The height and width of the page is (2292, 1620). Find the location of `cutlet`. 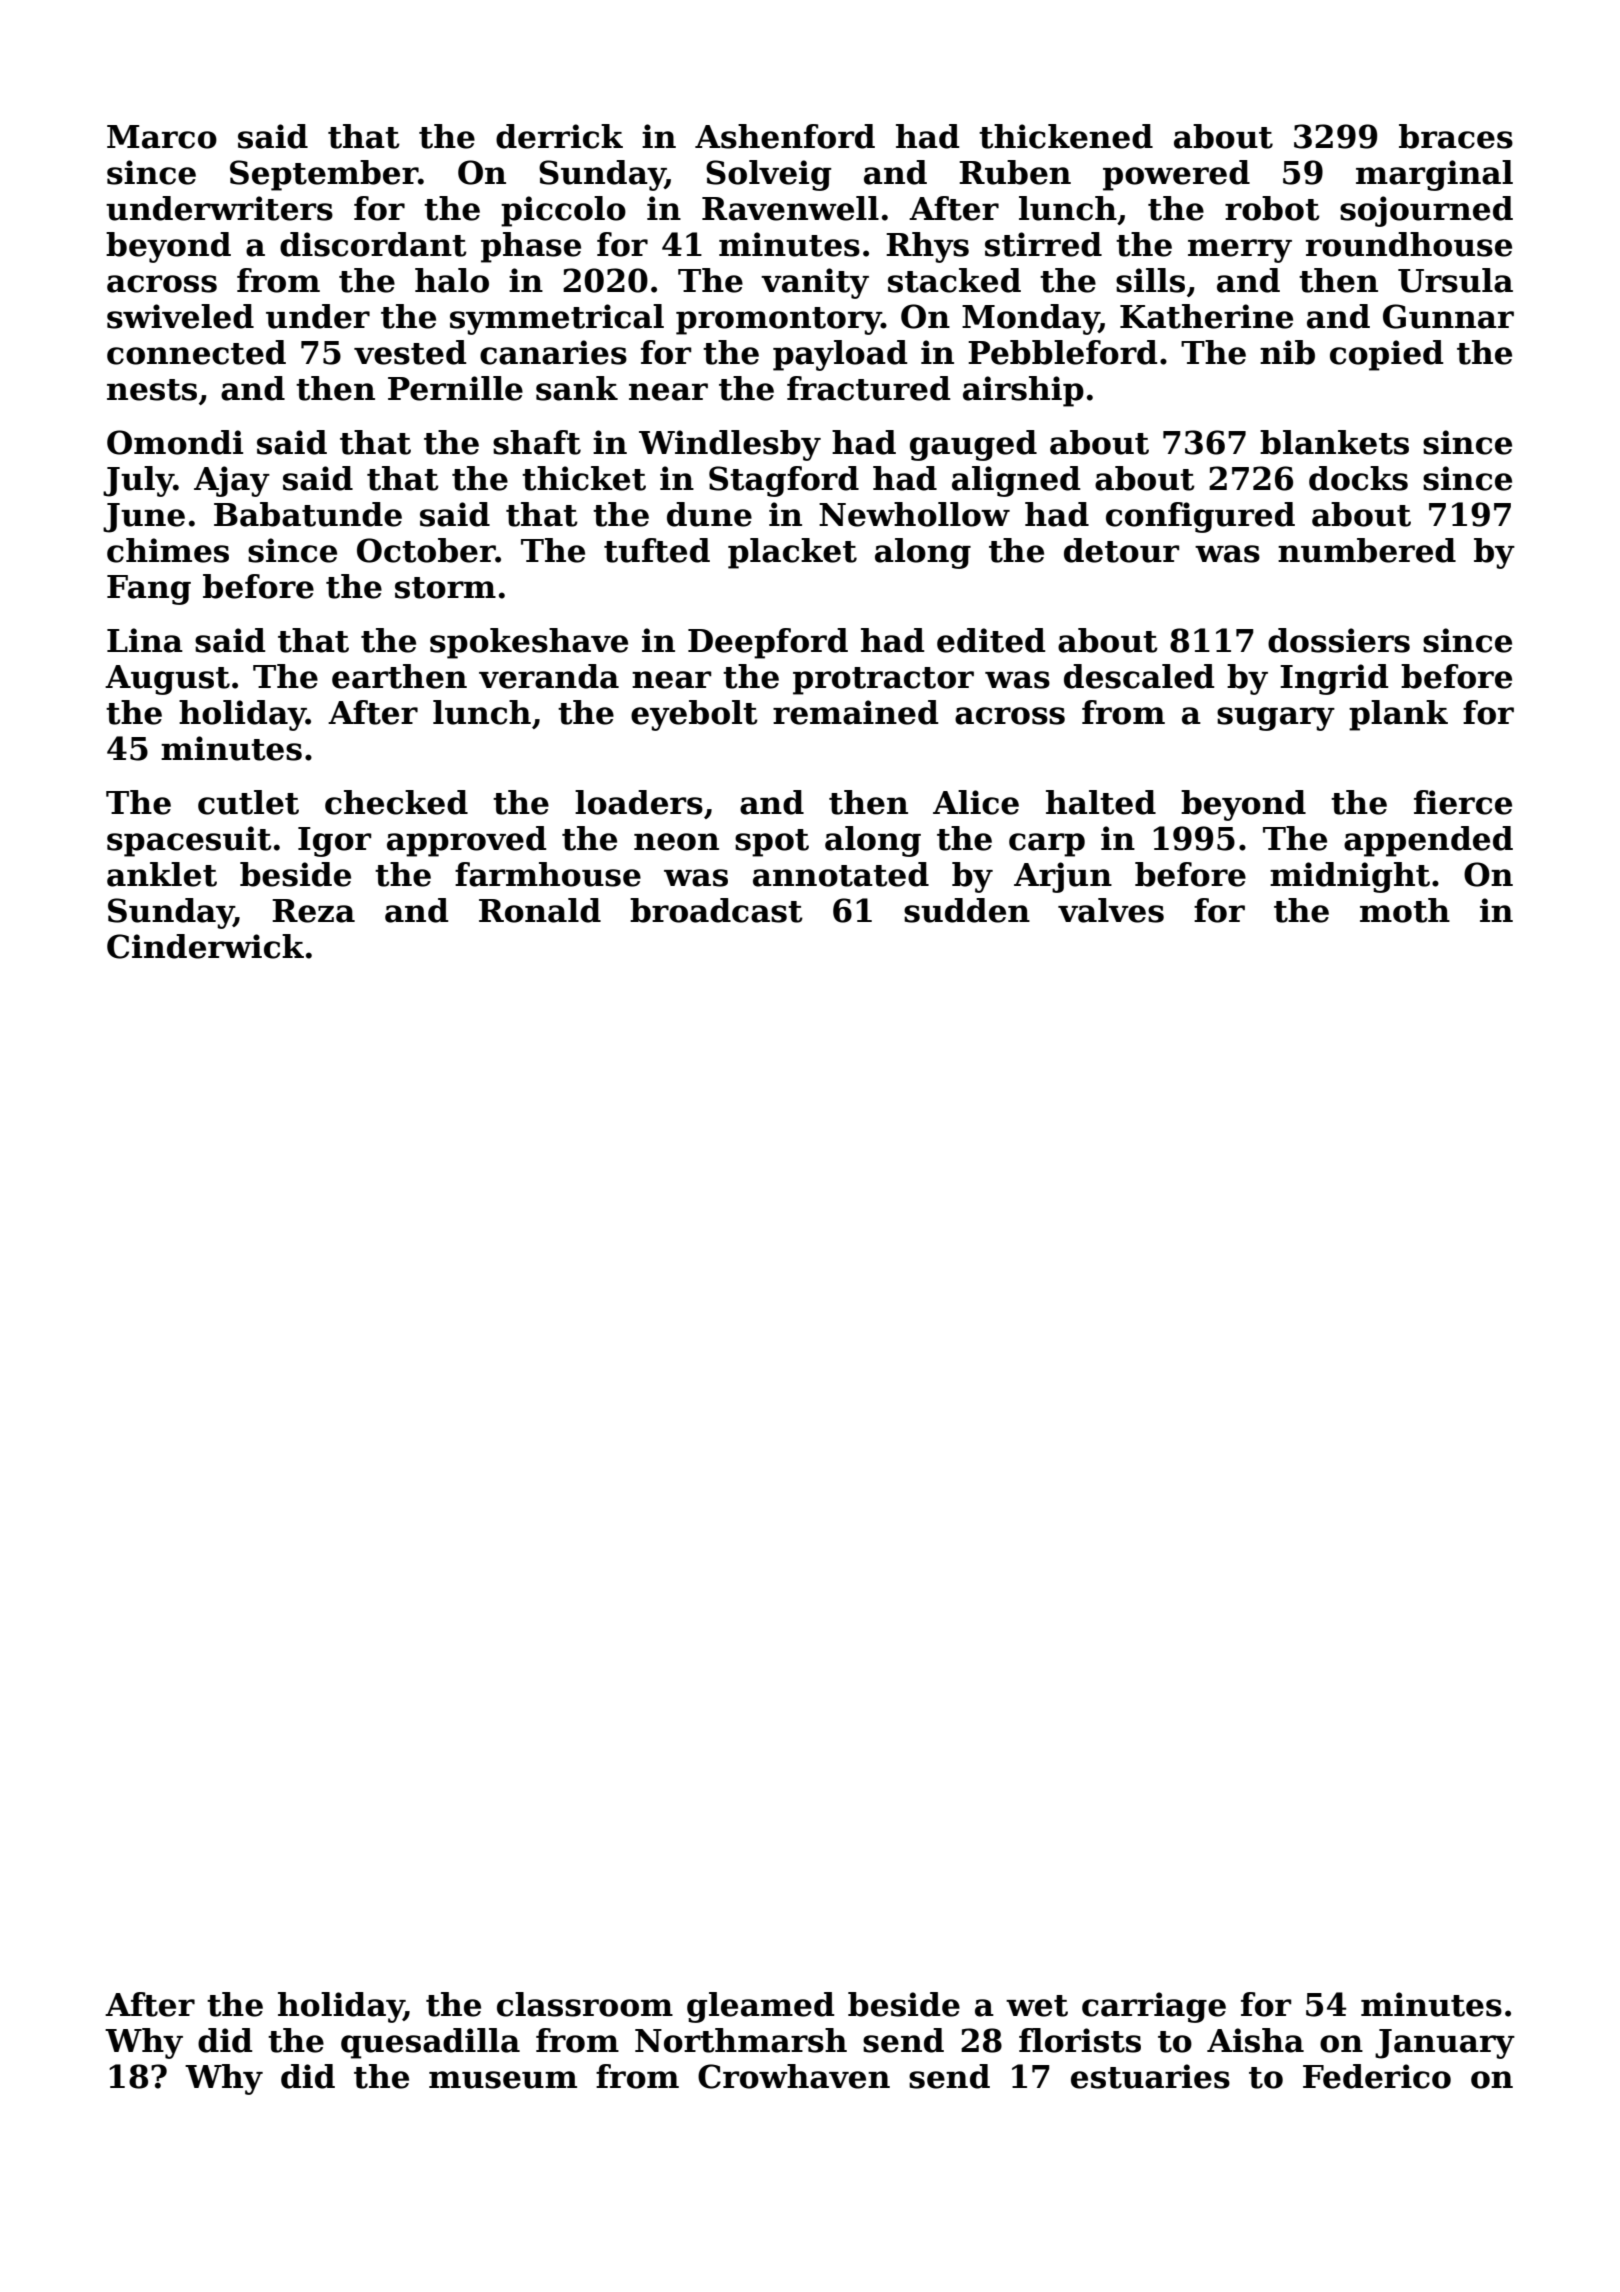

cutlet is located at coordinates (248, 802).
